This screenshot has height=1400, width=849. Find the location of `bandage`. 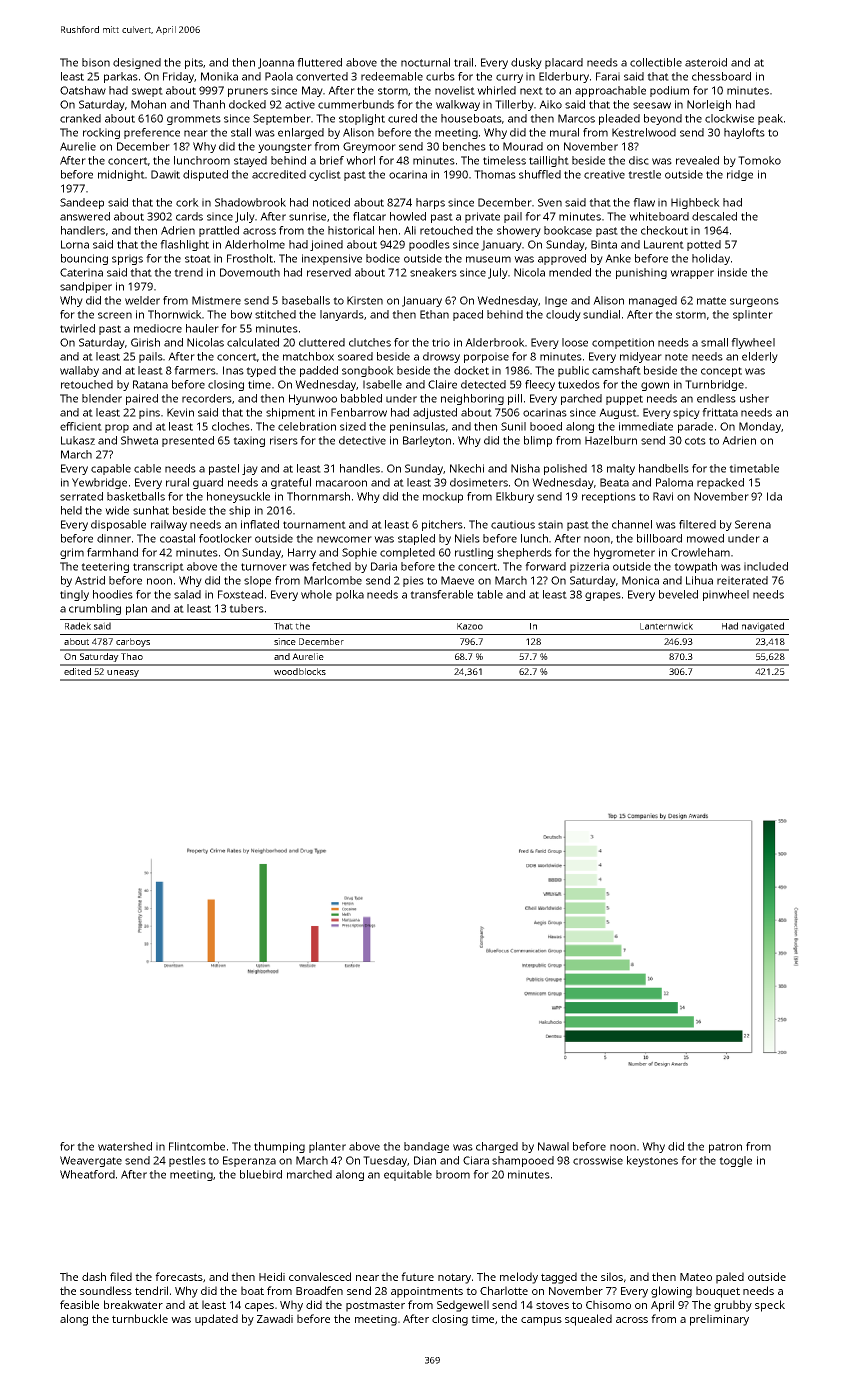

bandage is located at coordinates (426, 1147).
